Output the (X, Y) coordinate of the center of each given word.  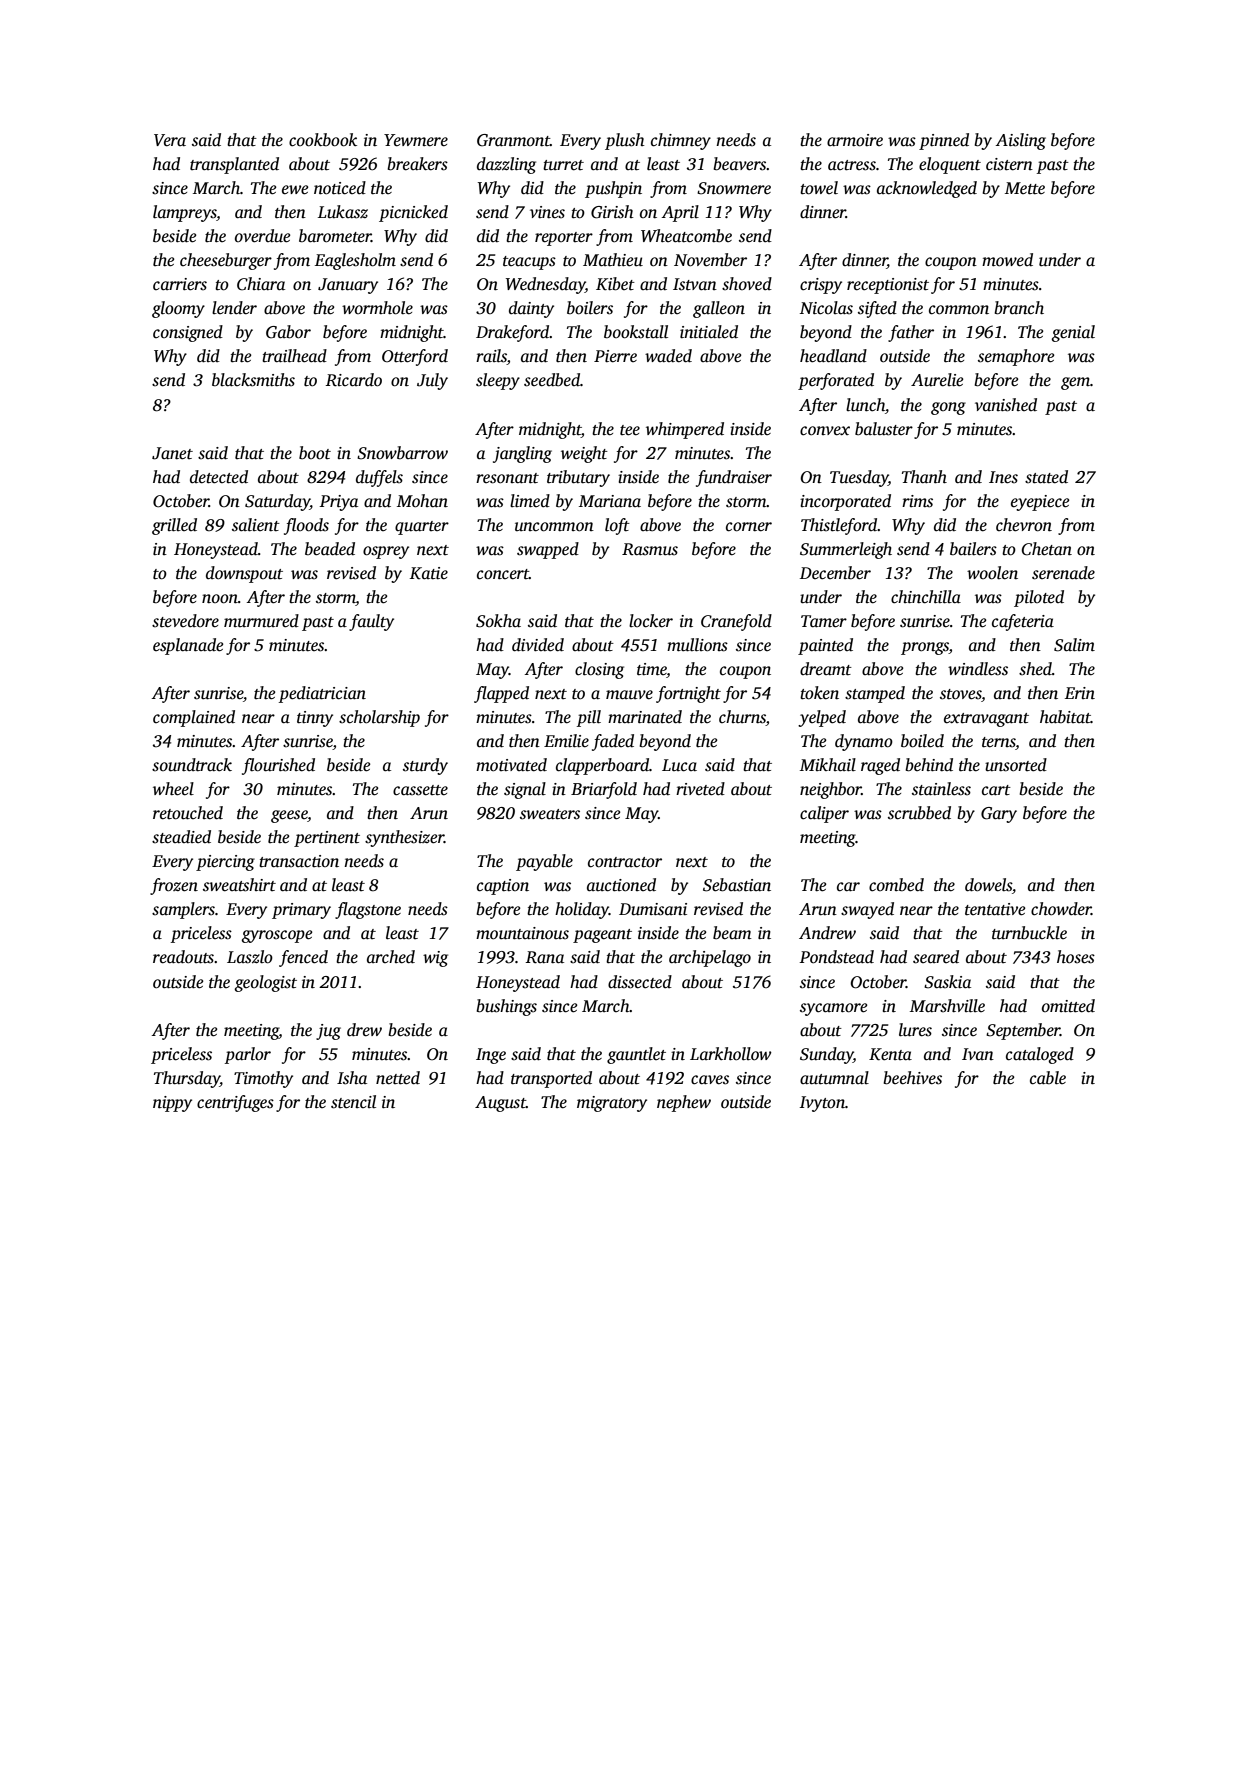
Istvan (695, 284)
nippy (172, 1104)
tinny (315, 719)
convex (825, 431)
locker (651, 621)
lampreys (184, 213)
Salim (1074, 645)
